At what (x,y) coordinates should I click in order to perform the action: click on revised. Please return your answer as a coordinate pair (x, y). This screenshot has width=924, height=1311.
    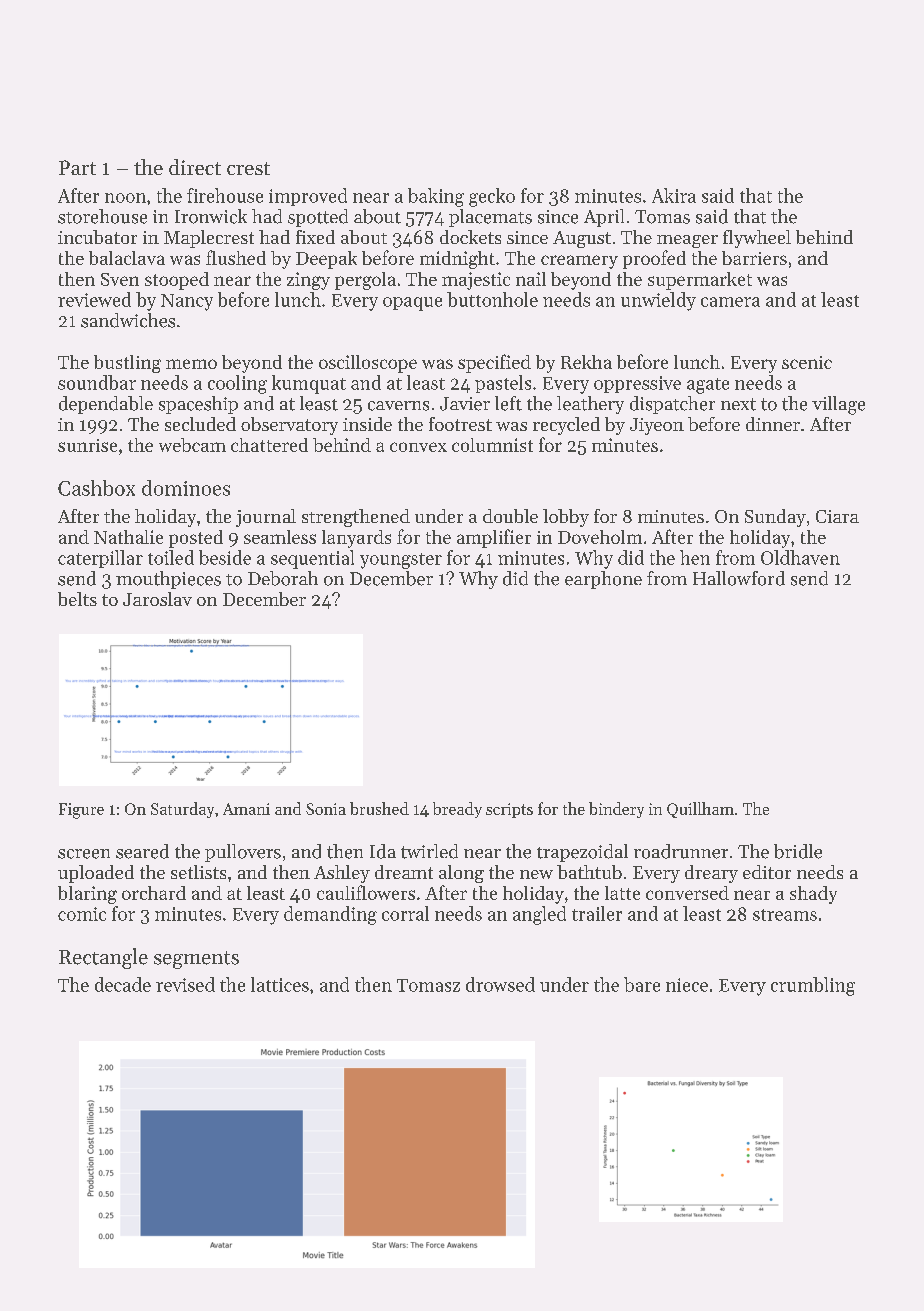
    Looking at the image, I should click on (185, 984).
